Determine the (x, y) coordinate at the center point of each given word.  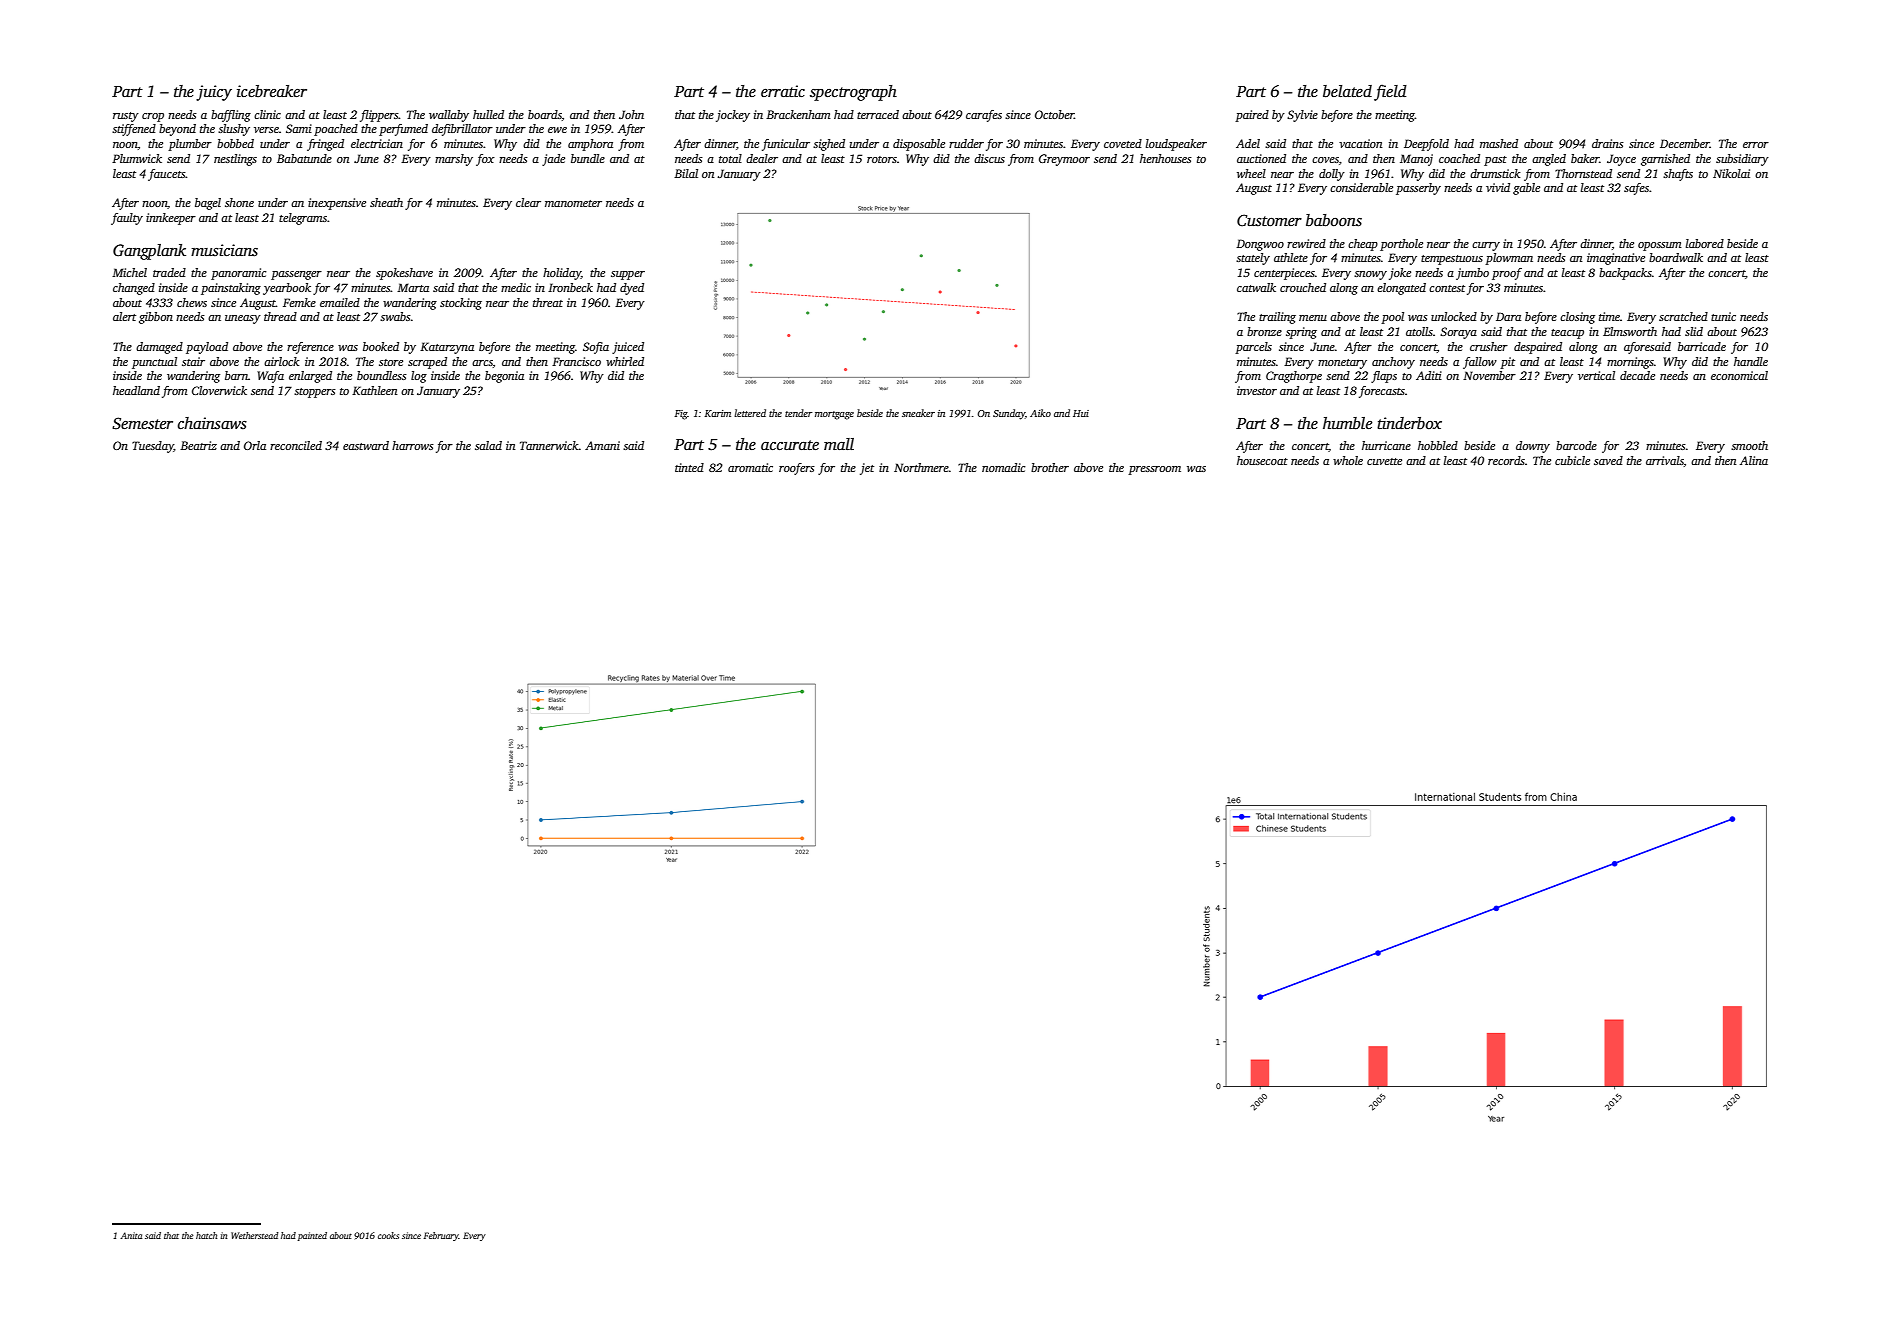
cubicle (1572, 460)
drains (1608, 143)
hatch (206, 1235)
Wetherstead (255, 1235)
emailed (340, 302)
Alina (1754, 460)
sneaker (918, 413)
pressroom (1154, 470)
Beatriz (198, 445)
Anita (131, 1235)
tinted (689, 467)
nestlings (235, 160)
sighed (829, 145)
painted (312, 1236)
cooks (388, 1235)
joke (1400, 274)
